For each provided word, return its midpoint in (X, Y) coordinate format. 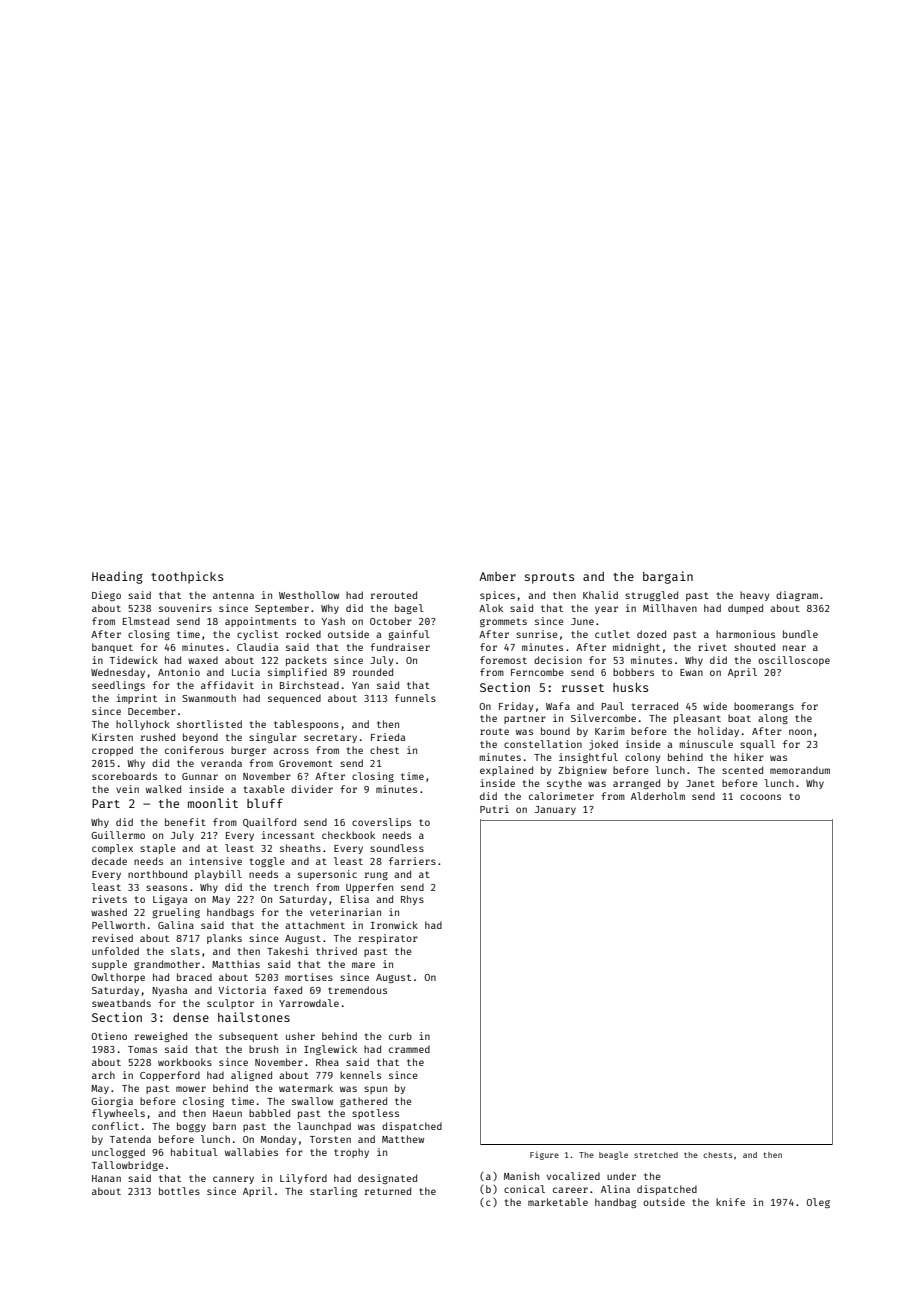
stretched (656, 1155)
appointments (260, 622)
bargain (668, 577)
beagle (613, 1155)
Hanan (106, 1178)
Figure (544, 1155)
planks (224, 939)
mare (363, 965)
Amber (497, 576)
